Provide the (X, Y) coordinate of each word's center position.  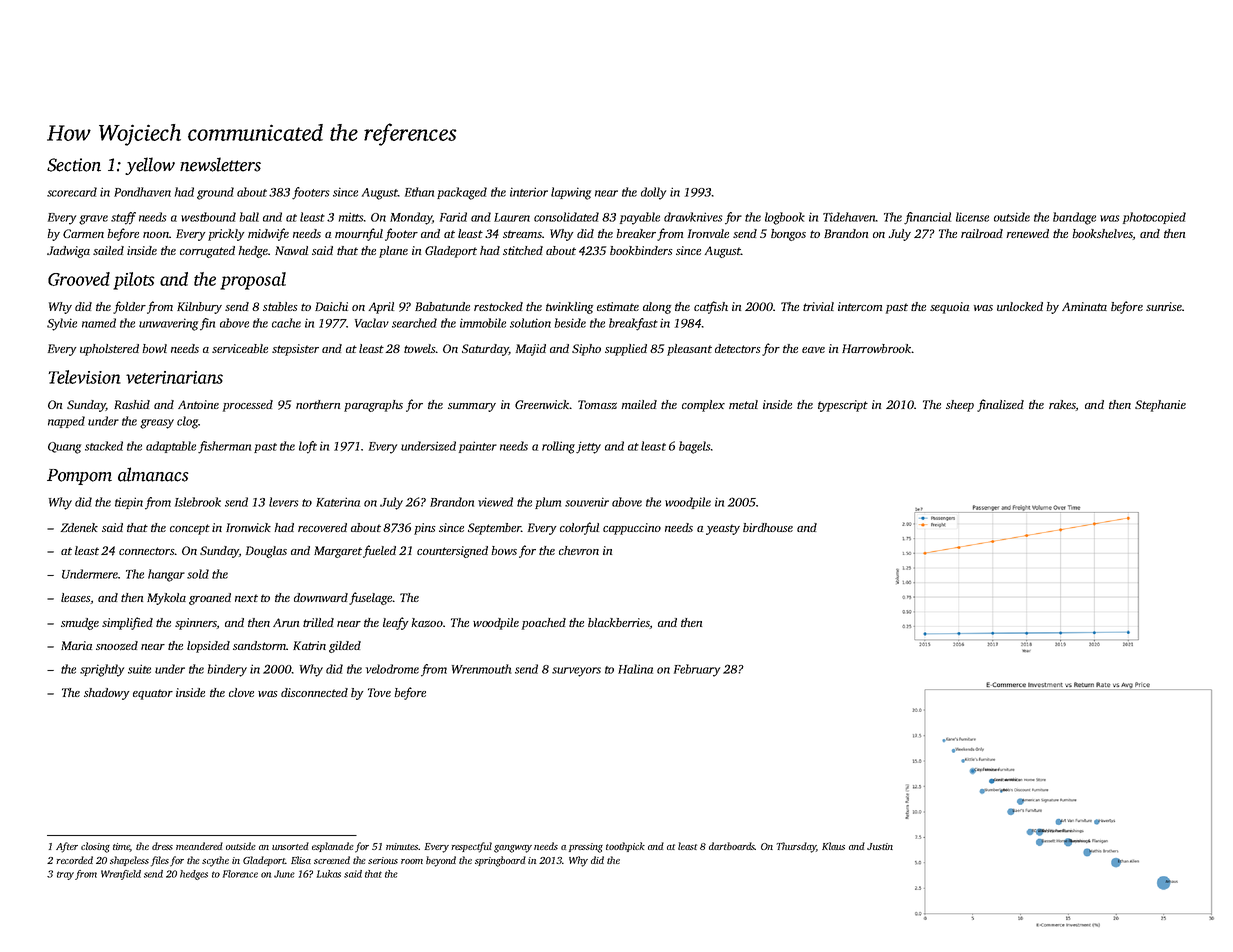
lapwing (571, 193)
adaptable (171, 447)
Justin (880, 846)
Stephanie (1160, 406)
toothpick (625, 847)
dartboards (732, 846)
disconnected (314, 692)
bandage (1074, 218)
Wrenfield (121, 875)
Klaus (833, 846)
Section (74, 165)
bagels (694, 447)
